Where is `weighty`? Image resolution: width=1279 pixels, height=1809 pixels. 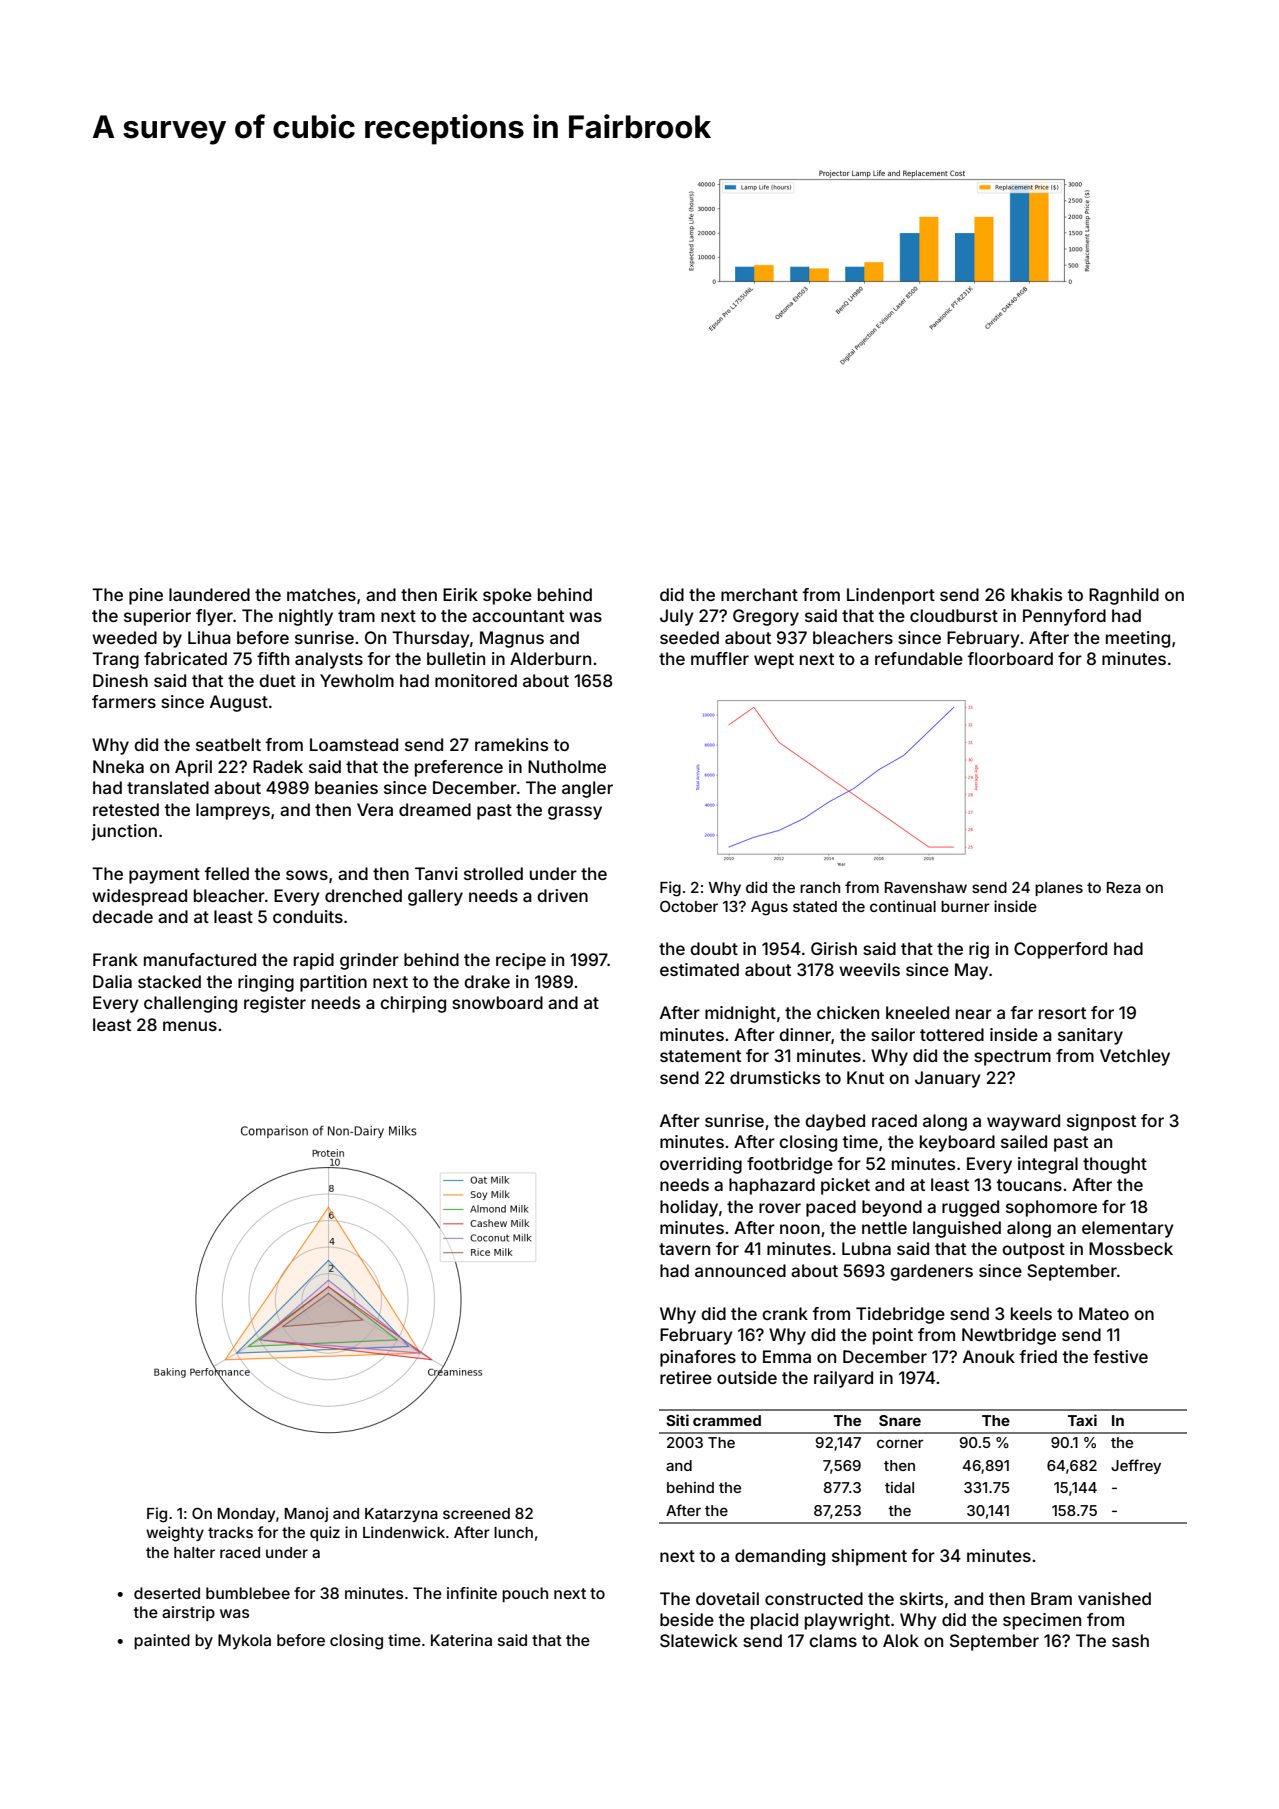
weighty is located at coordinates (175, 1534).
